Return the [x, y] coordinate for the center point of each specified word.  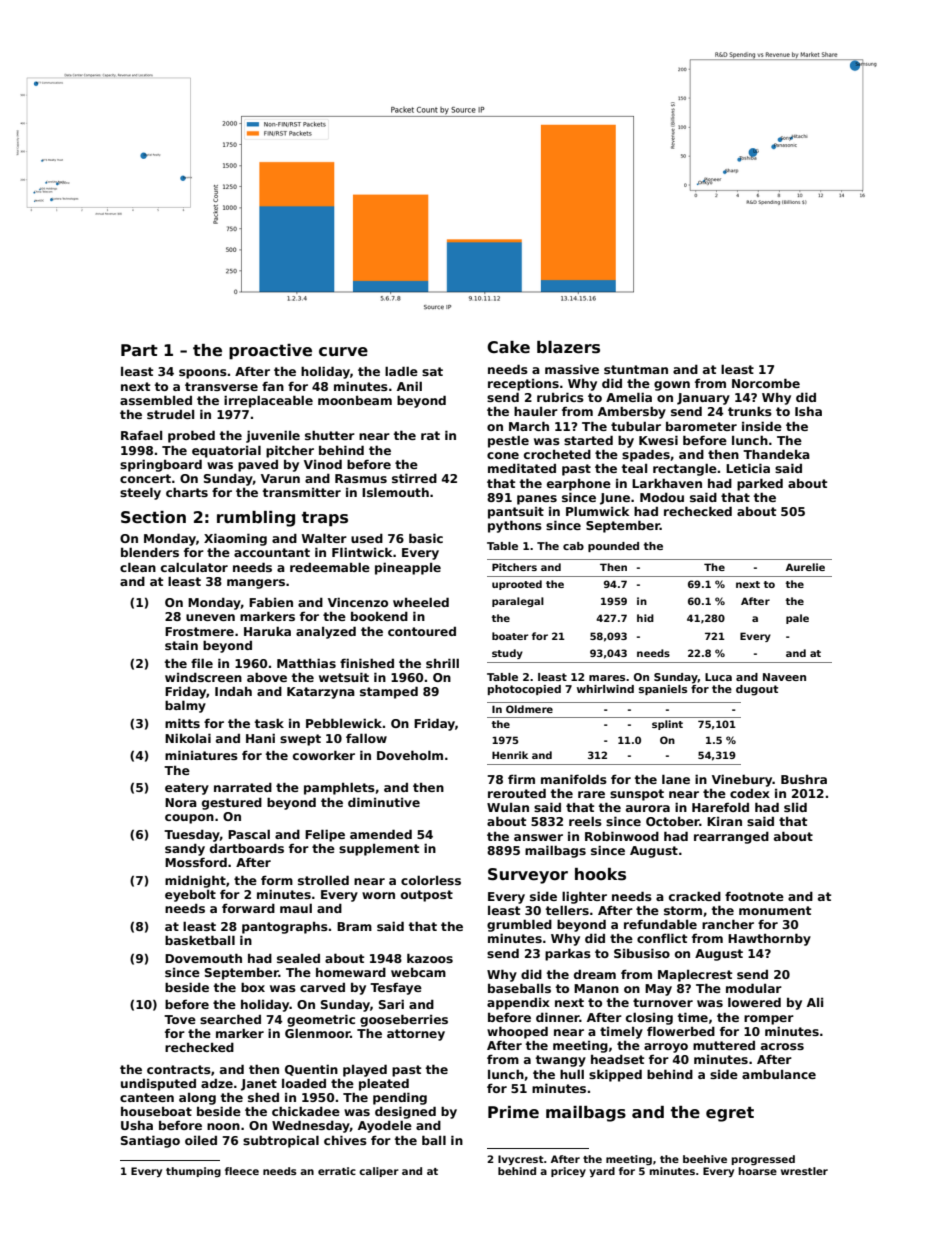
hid [645, 618]
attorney [416, 1035]
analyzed [326, 632]
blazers [568, 347]
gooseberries [404, 1020]
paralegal [518, 602]
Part [139, 350]
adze [217, 1083]
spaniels [663, 690]
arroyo [666, 1048]
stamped [389, 692]
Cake [508, 347]
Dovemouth [203, 958]
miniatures [201, 755]
